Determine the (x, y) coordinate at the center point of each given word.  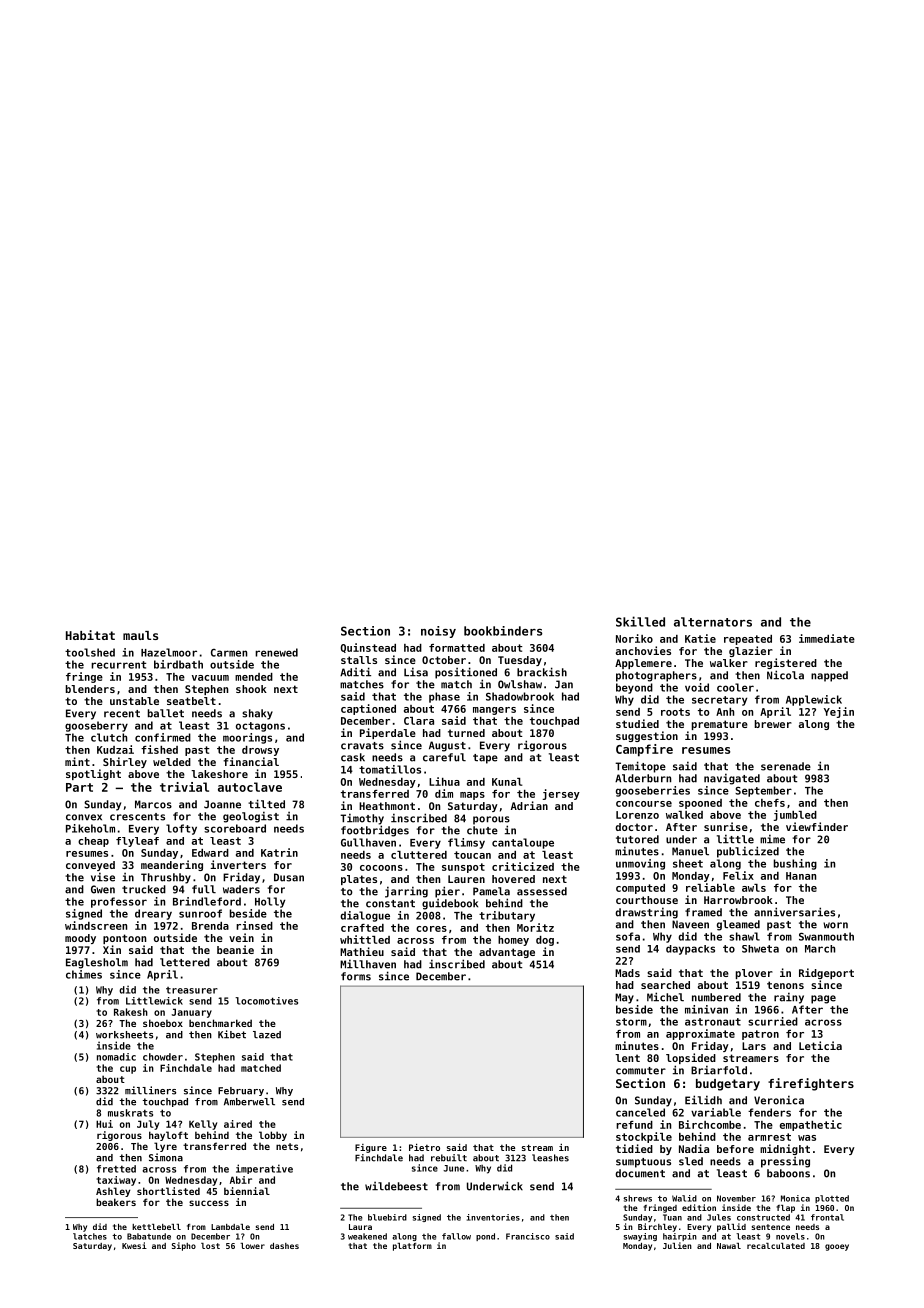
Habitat (90, 635)
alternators (713, 622)
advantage (507, 953)
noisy (438, 632)
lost (210, 1246)
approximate (700, 1034)
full (204, 889)
